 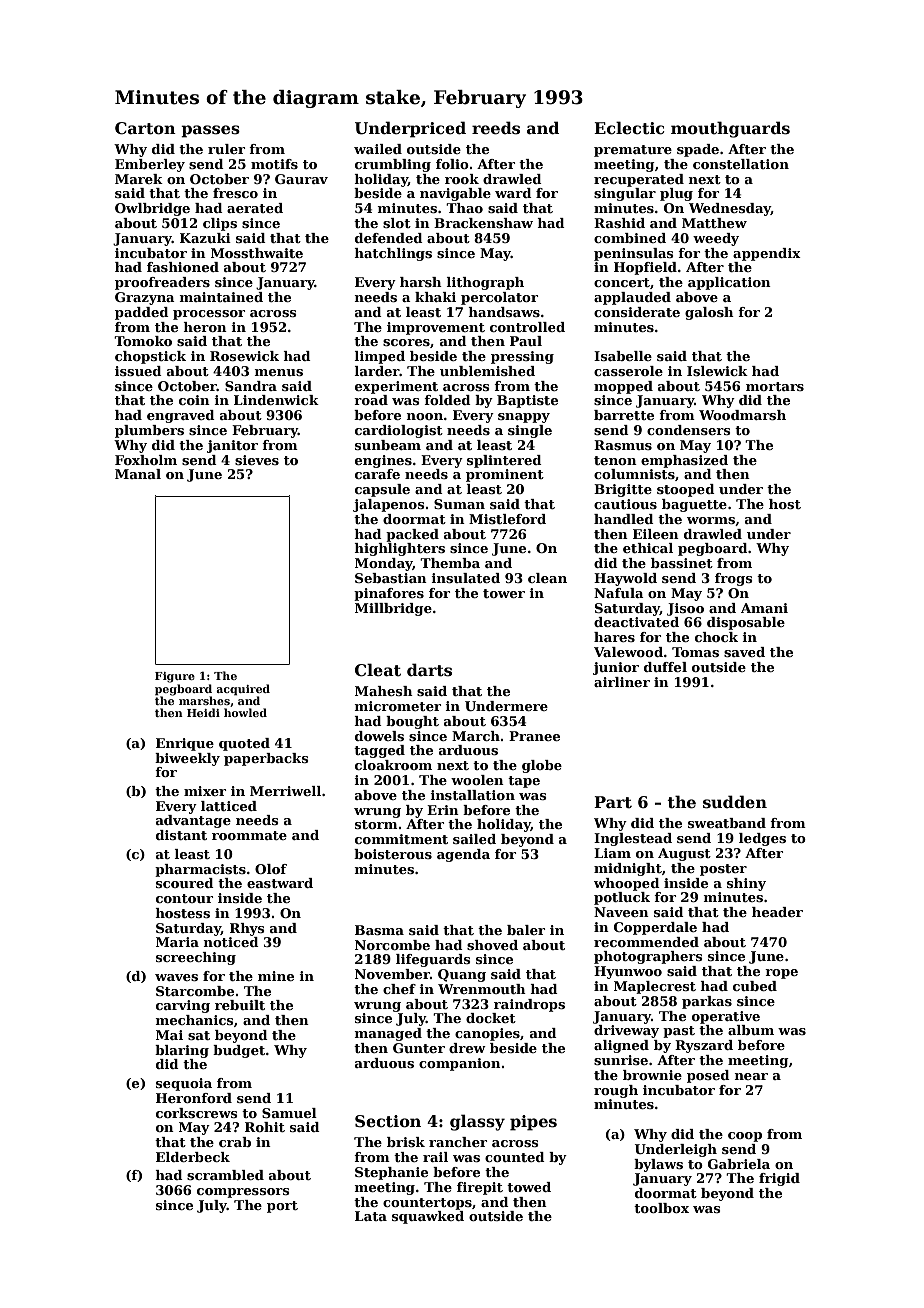 I want to click on mouthguards, so click(x=730, y=129).
